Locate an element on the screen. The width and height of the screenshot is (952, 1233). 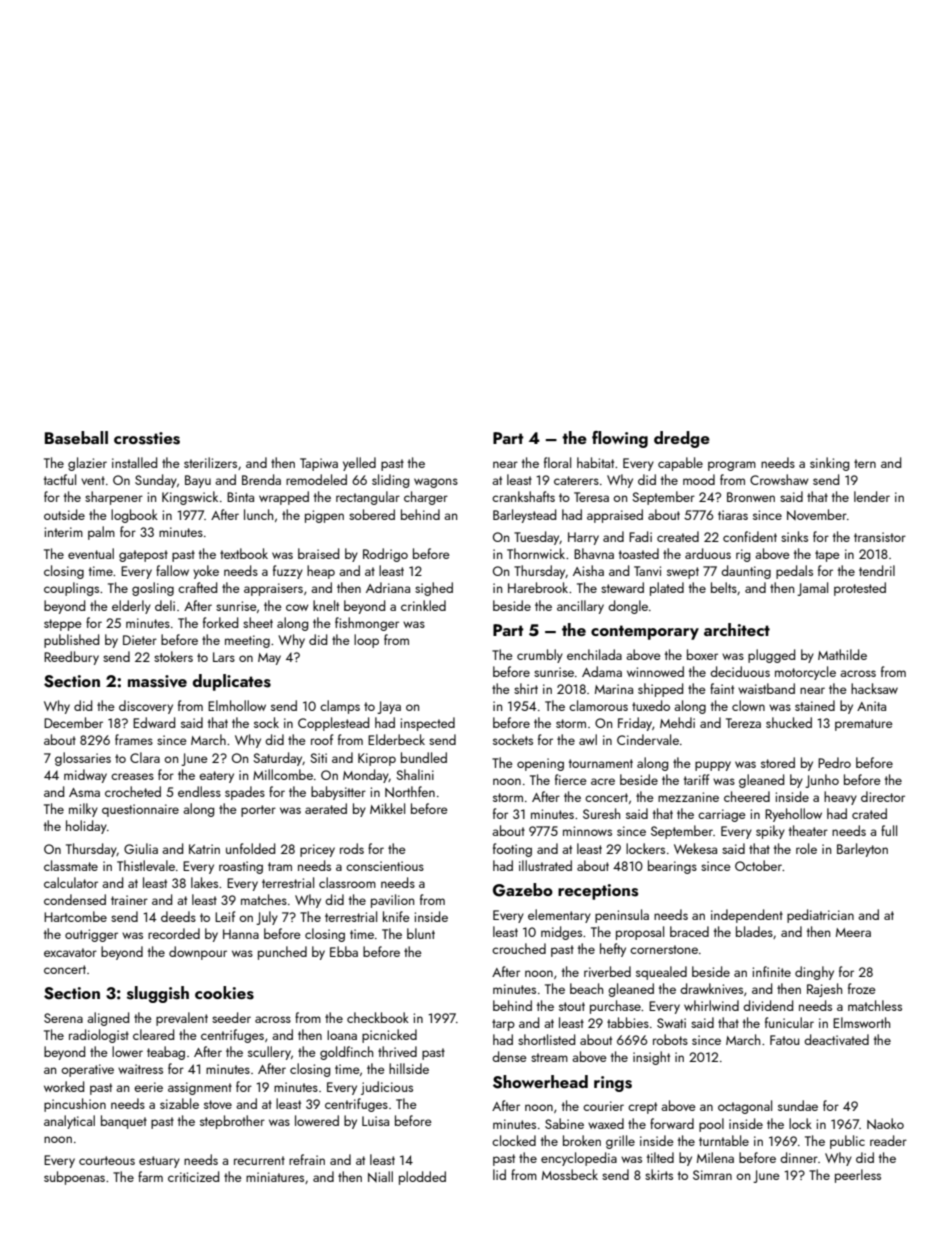
assignment is located at coordinates (200, 1088).
